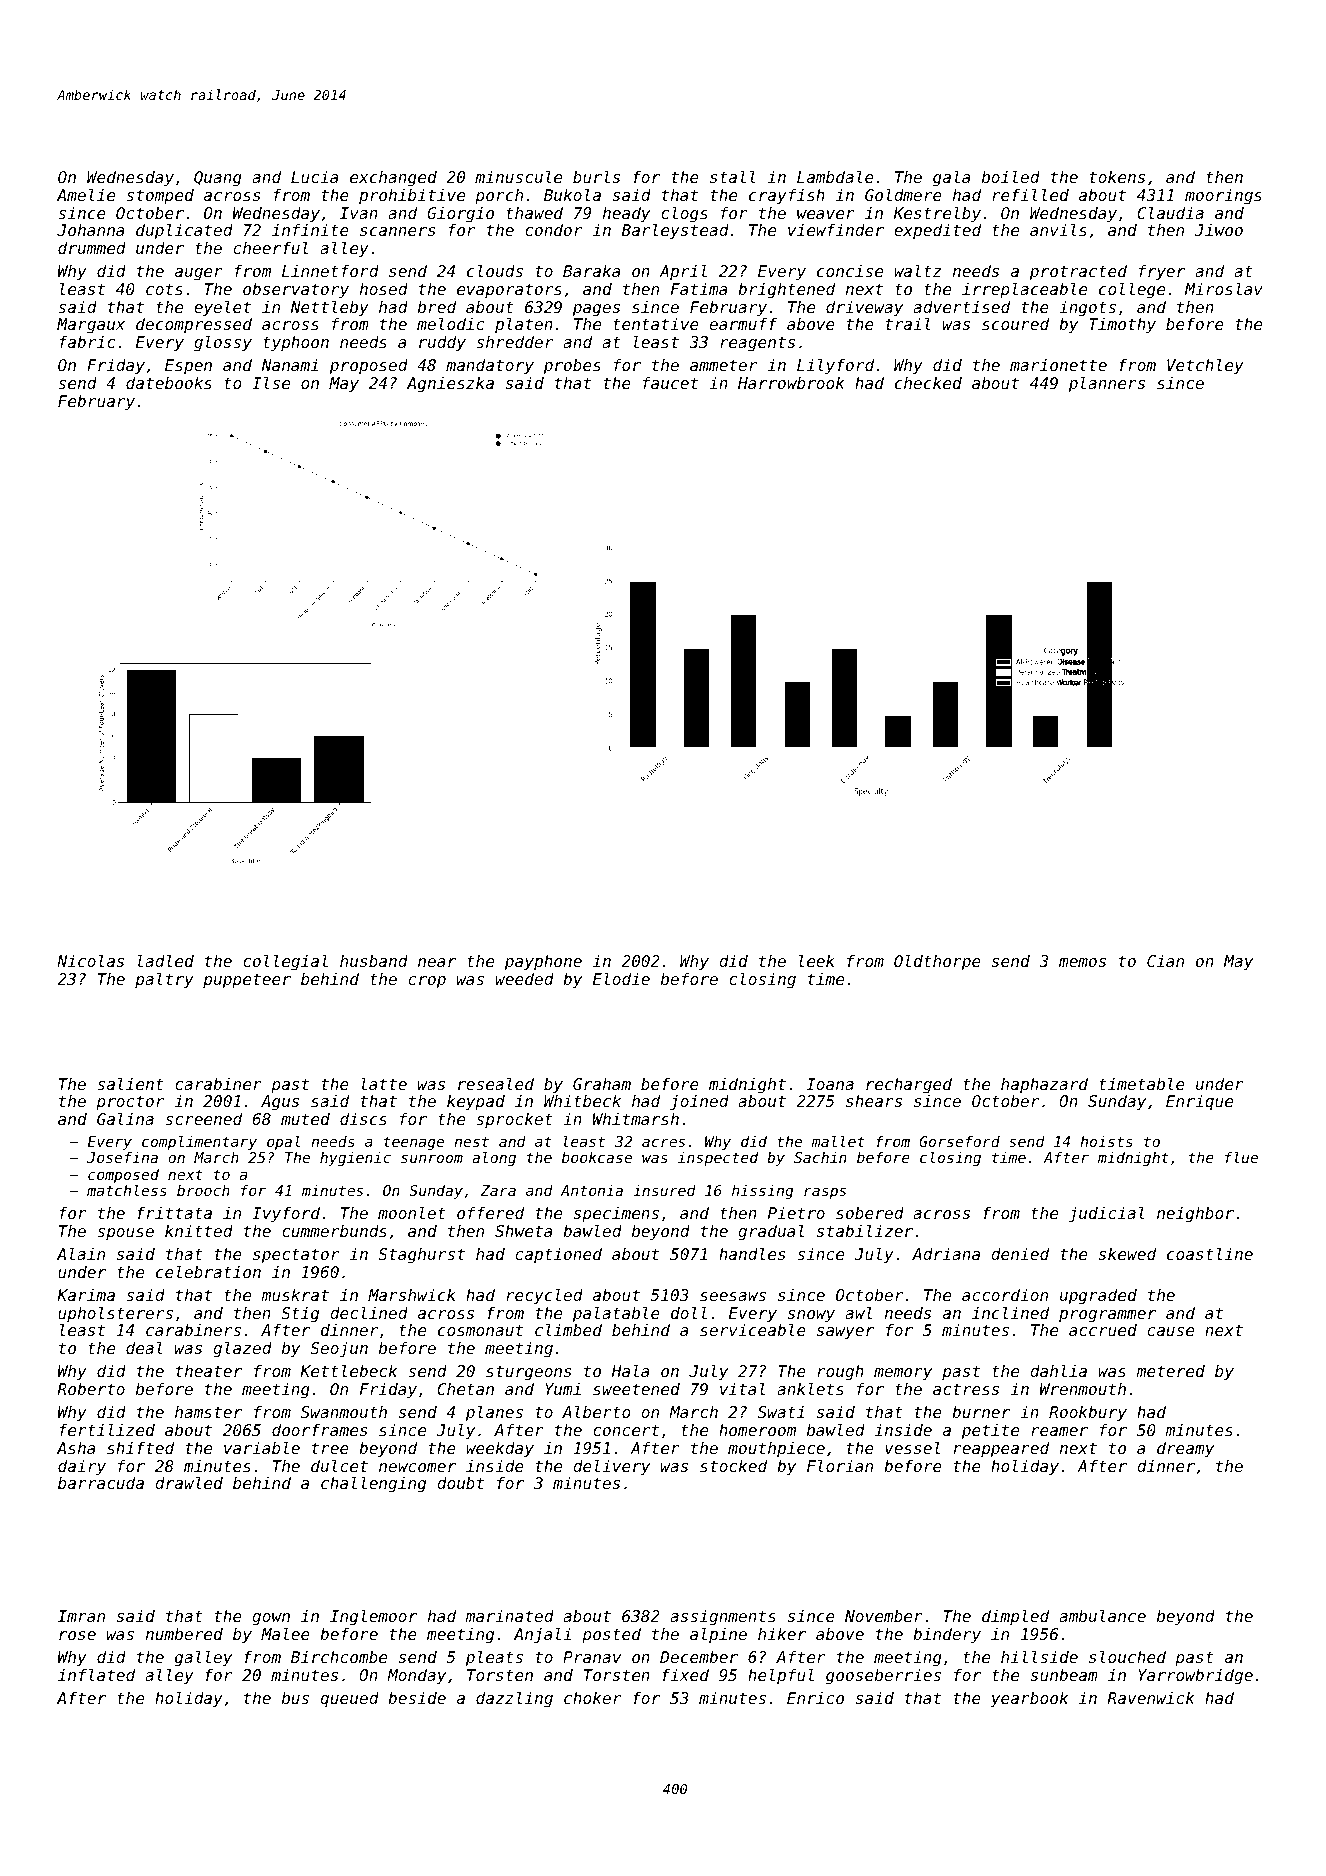 This screenshot has width=1326, height=1876. I want to click on checked, so click(928, 382).
